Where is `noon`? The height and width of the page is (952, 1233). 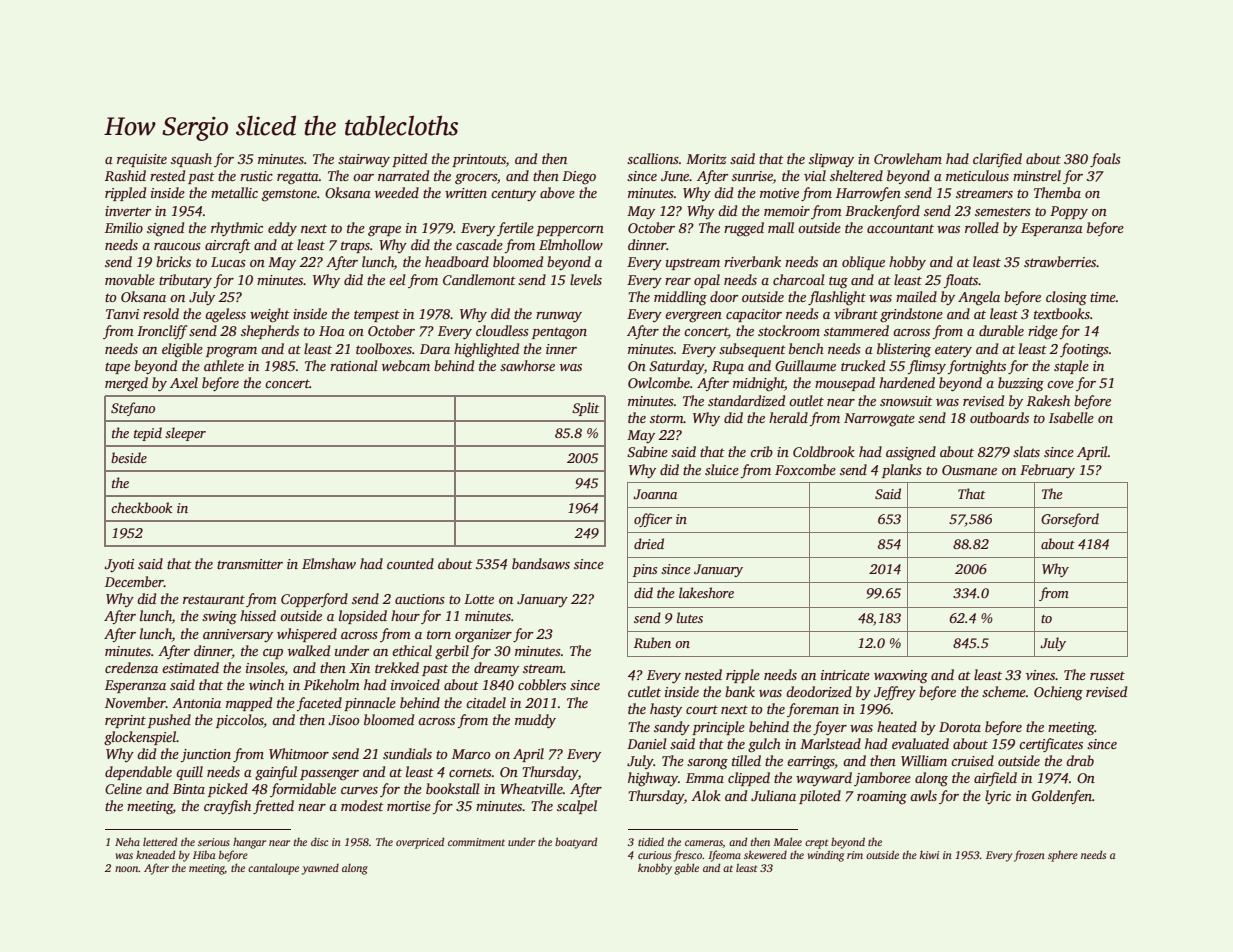
noon is located at coordinates (127, 869).
